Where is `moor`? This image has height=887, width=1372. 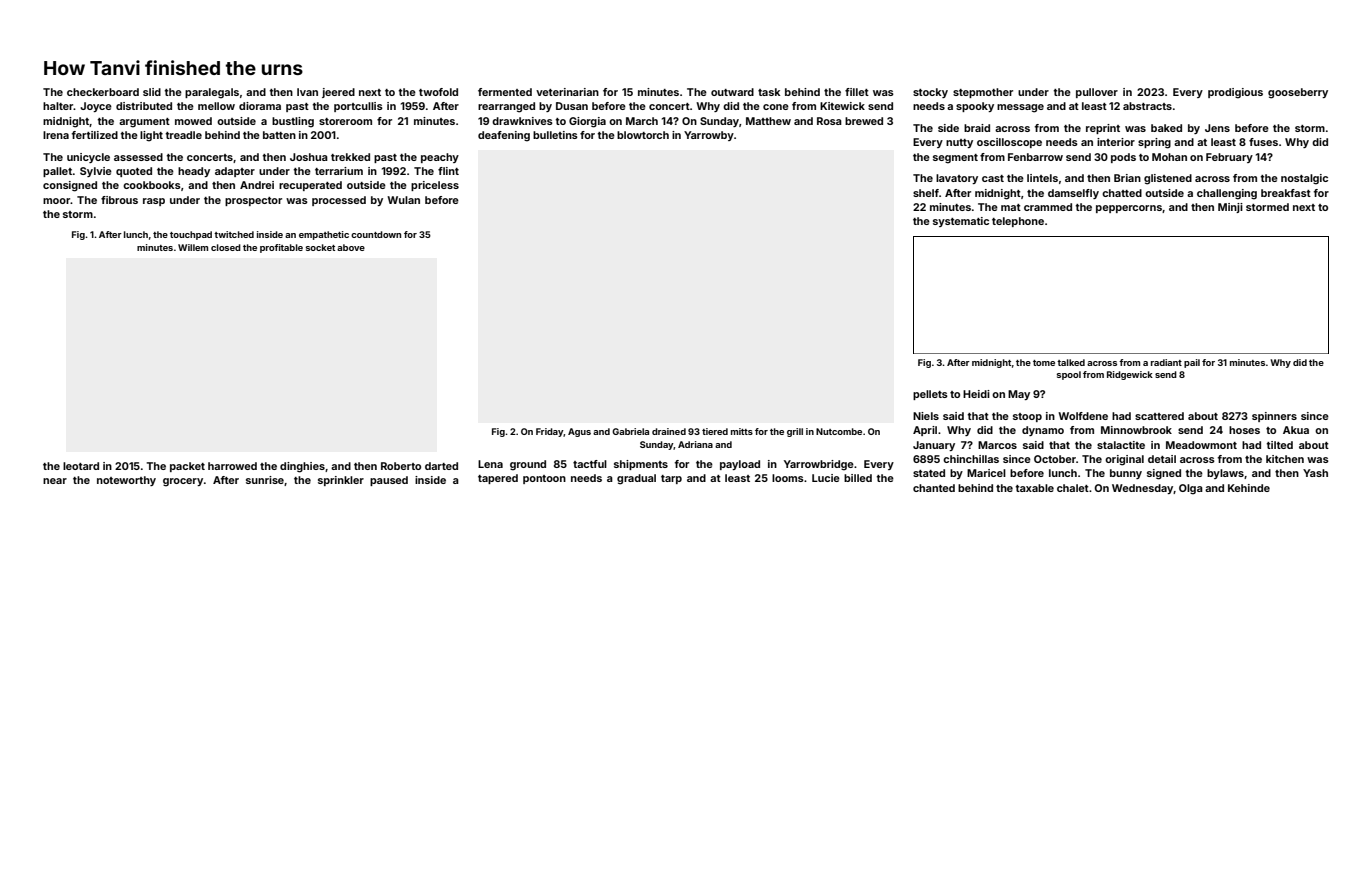 moor is located at coordinates (56, 201).
